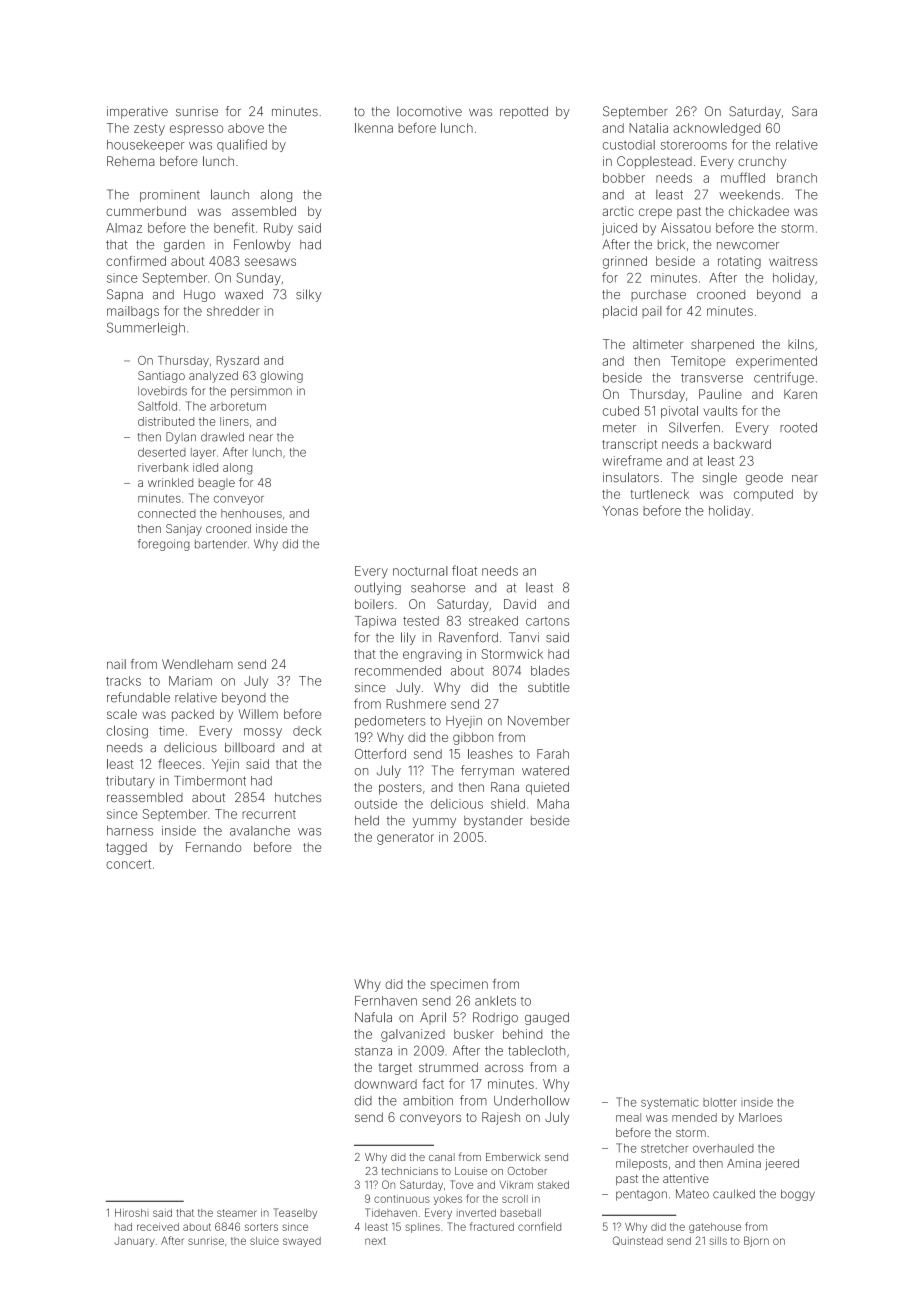 This page has height=1308, width=924. What do you see at coordinates (716, 129) in the page?
I see `acknowledged` at bounding box center [716, 129].
